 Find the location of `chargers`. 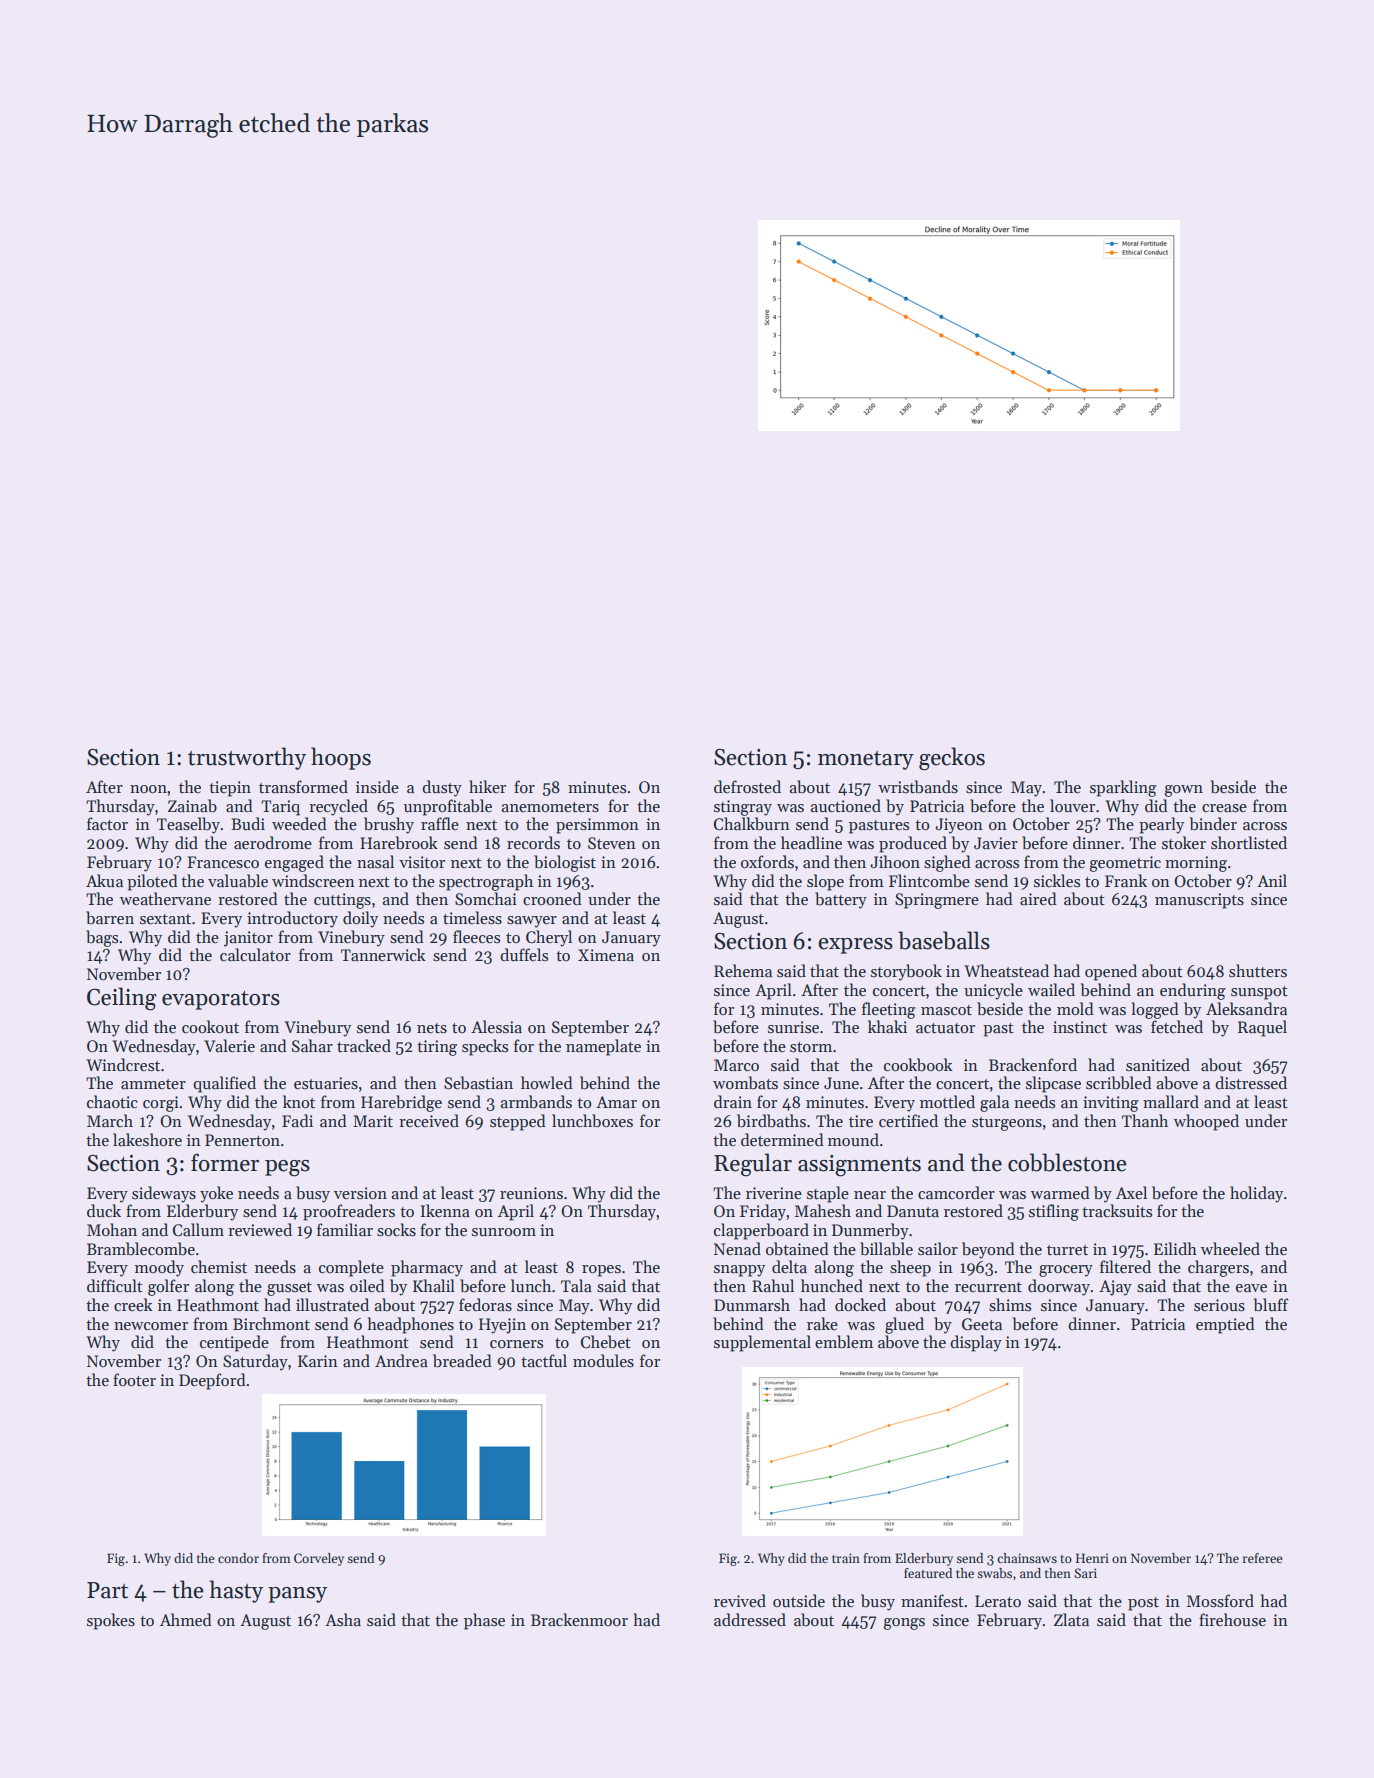

chargers is located at coordinates (1218, 1268).
